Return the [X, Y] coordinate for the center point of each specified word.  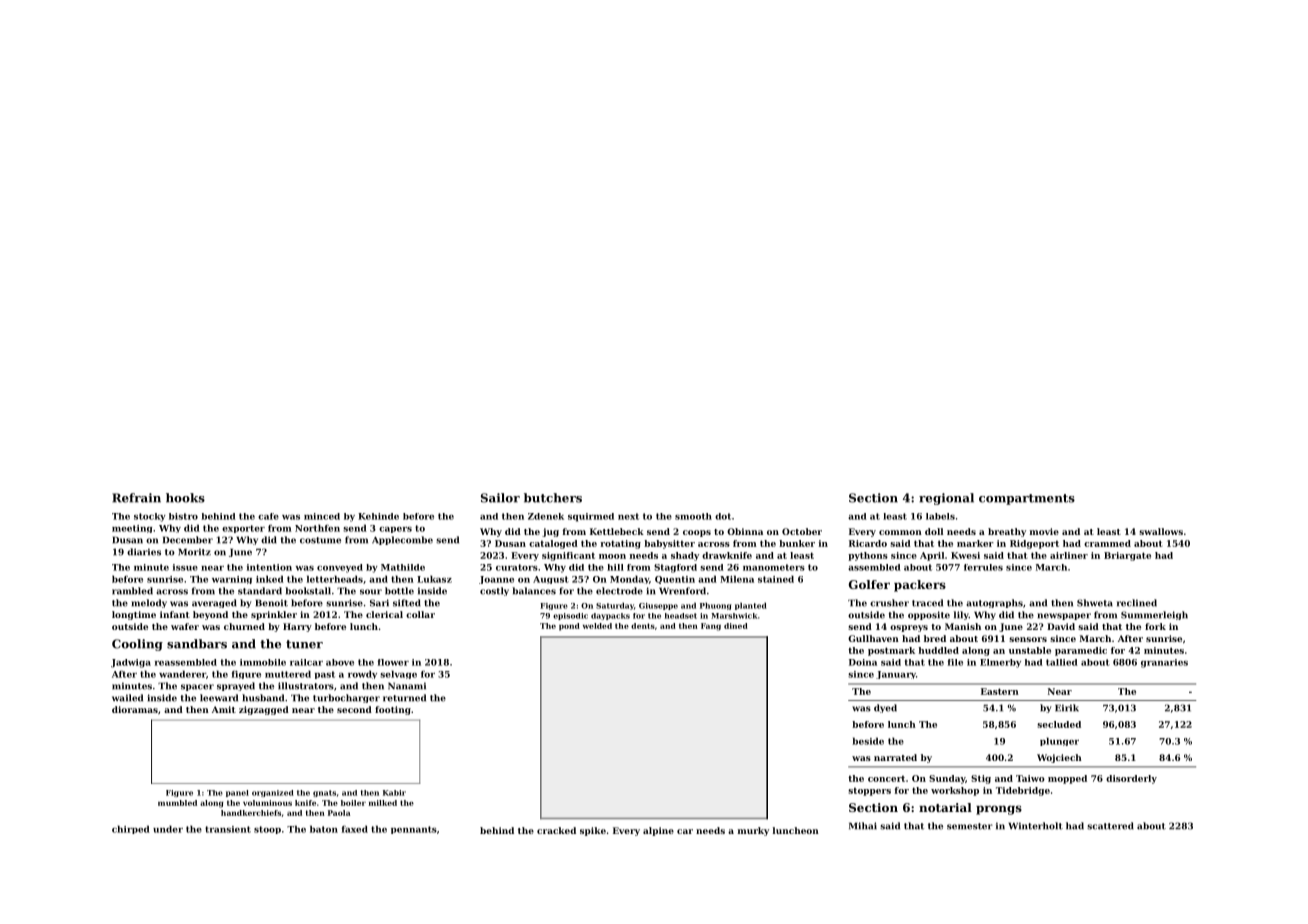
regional [946, 499]
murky [753, 831]
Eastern [1000, 691]
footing [393, 710]
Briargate [1127, 556]
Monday [629, 579]
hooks [185, 498]
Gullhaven [873, 638]
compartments [1027, 499]
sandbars [197, 644]
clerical [384, 614]
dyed [885, 708]
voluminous [267, 803]
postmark [891, 651]
